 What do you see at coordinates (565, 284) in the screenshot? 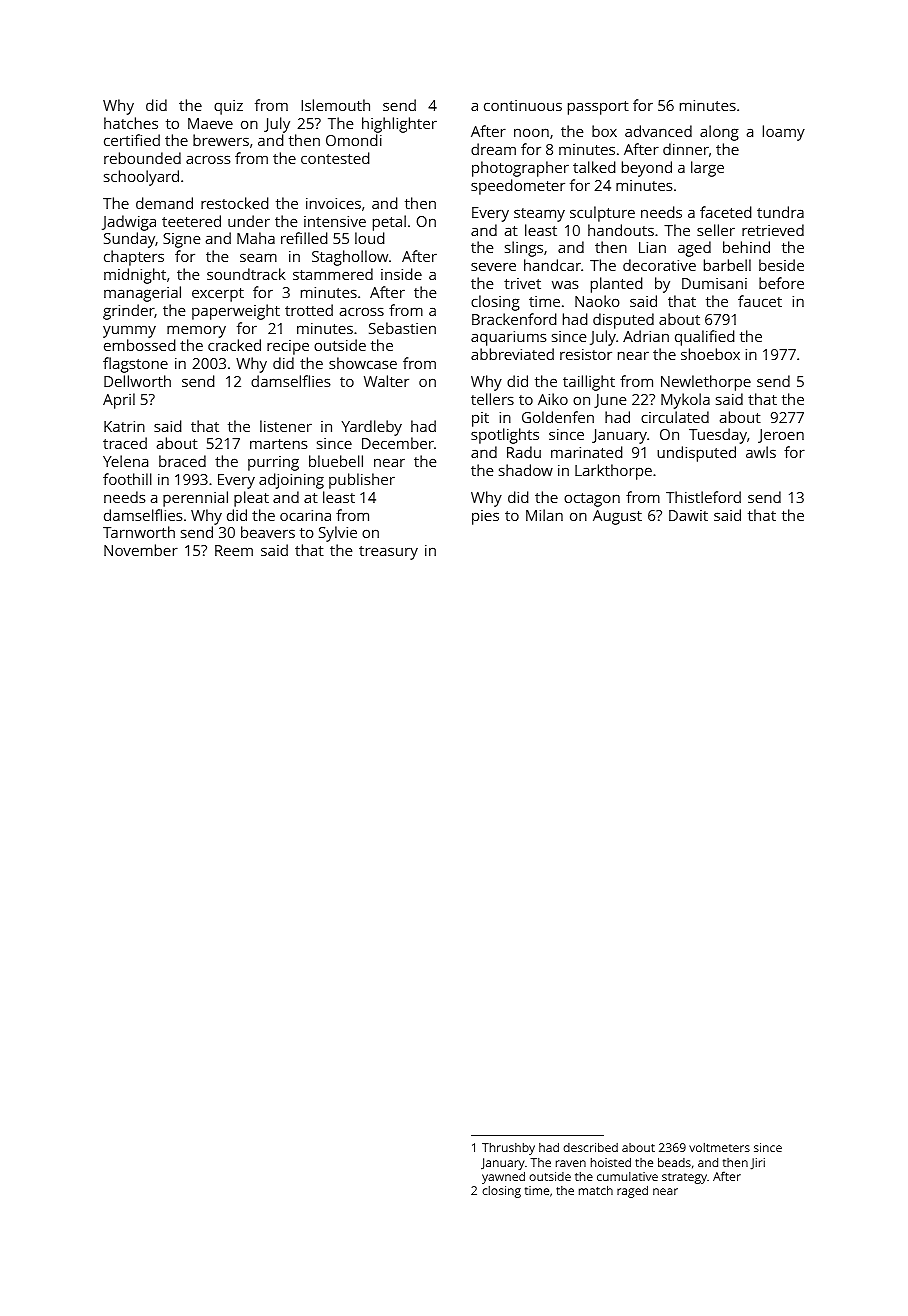
I see `was` at bounding box center [565, 284].
